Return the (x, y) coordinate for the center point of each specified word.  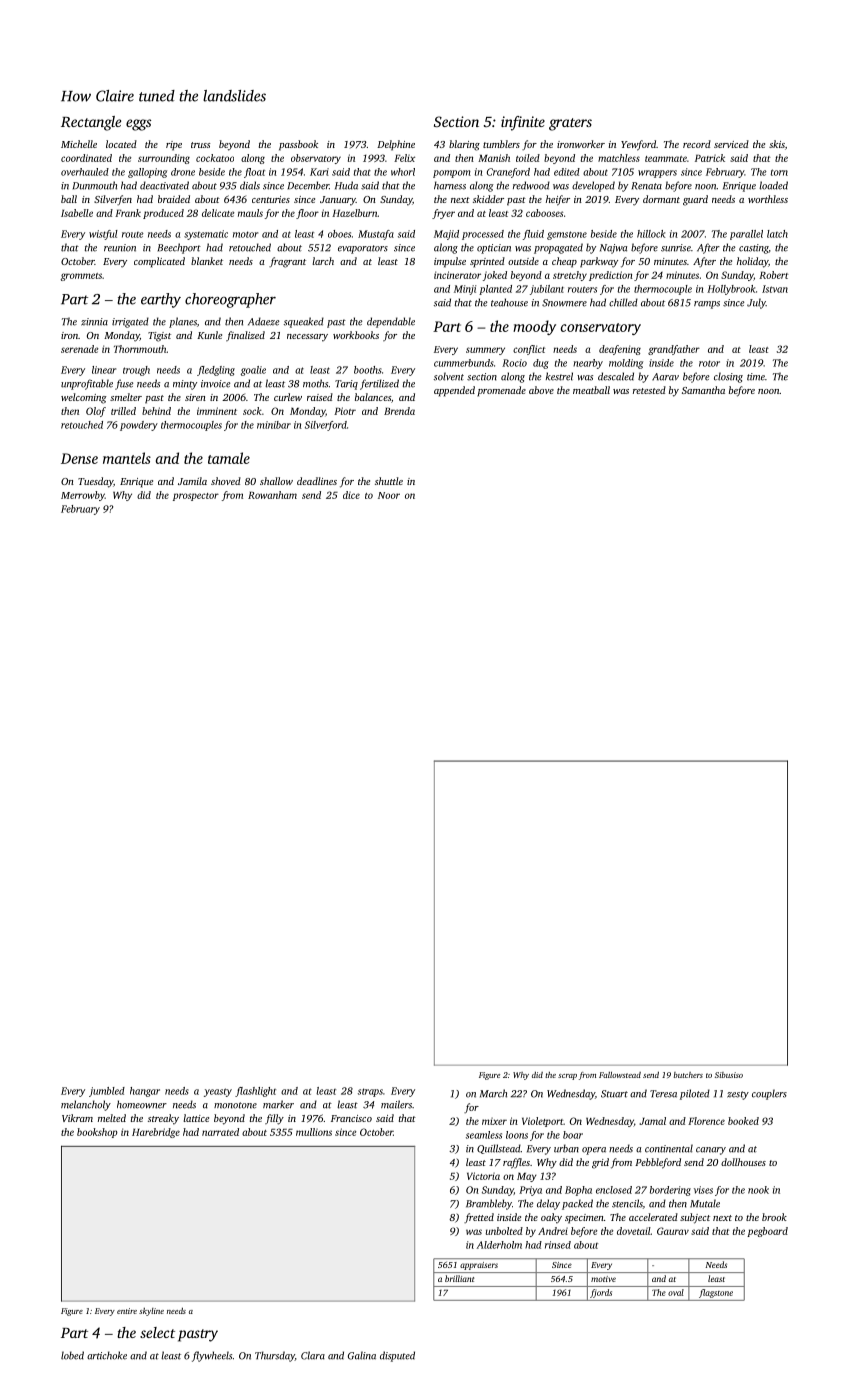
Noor (389, 495)
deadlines (317, 481)
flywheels (212, 1356)
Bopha (578, 1191)
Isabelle (77, 213)
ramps (707, 305)
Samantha (703, 390)
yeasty (218, 1092)
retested (649, 390)
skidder (488, 199)
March (493, 1093)
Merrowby (83, 496)
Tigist (159, 337)
